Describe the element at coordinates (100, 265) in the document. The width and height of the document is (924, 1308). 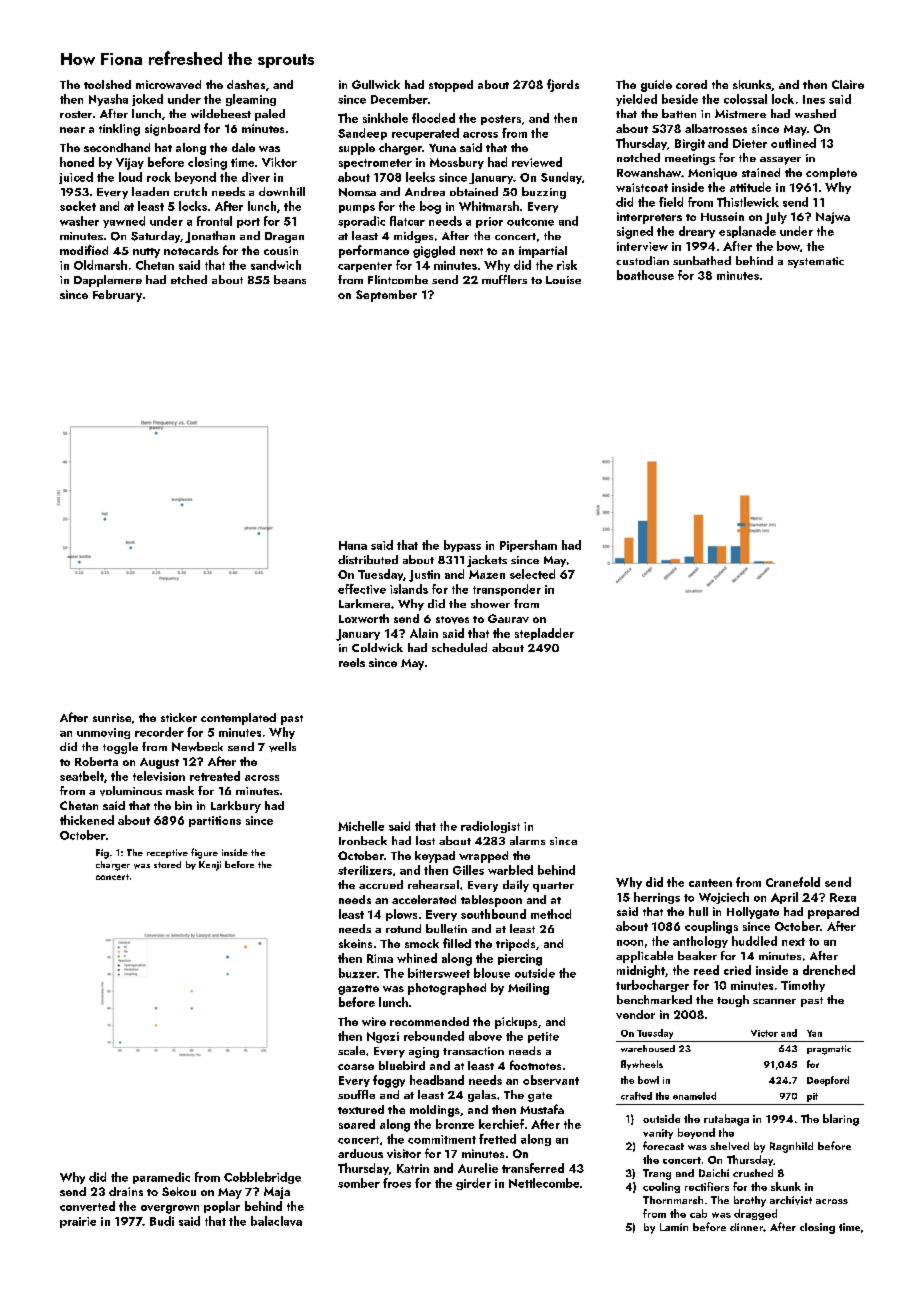
I see `Oldmarsh` at that location.
